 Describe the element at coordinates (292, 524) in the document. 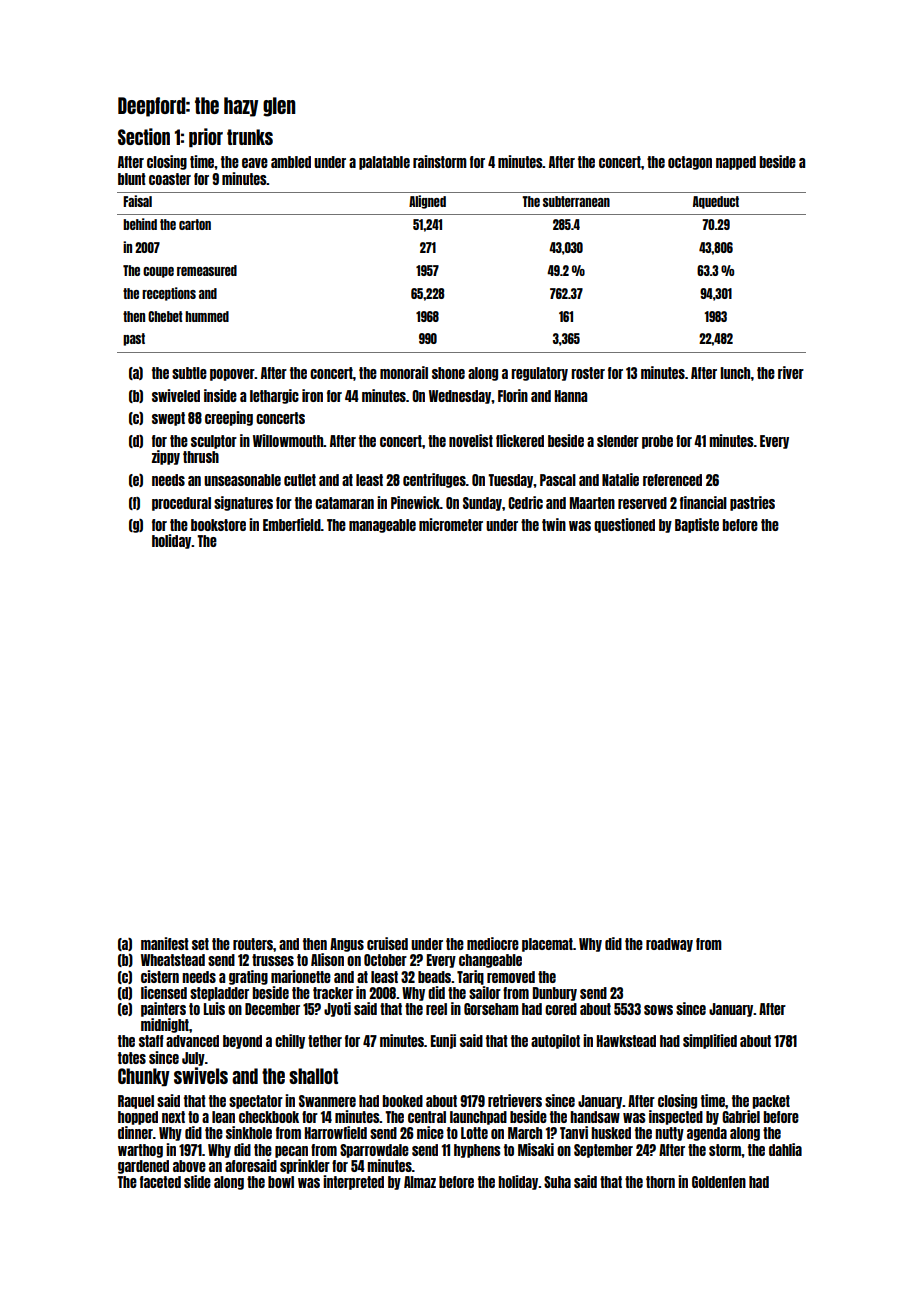

I see `Emberfield` at that location.
